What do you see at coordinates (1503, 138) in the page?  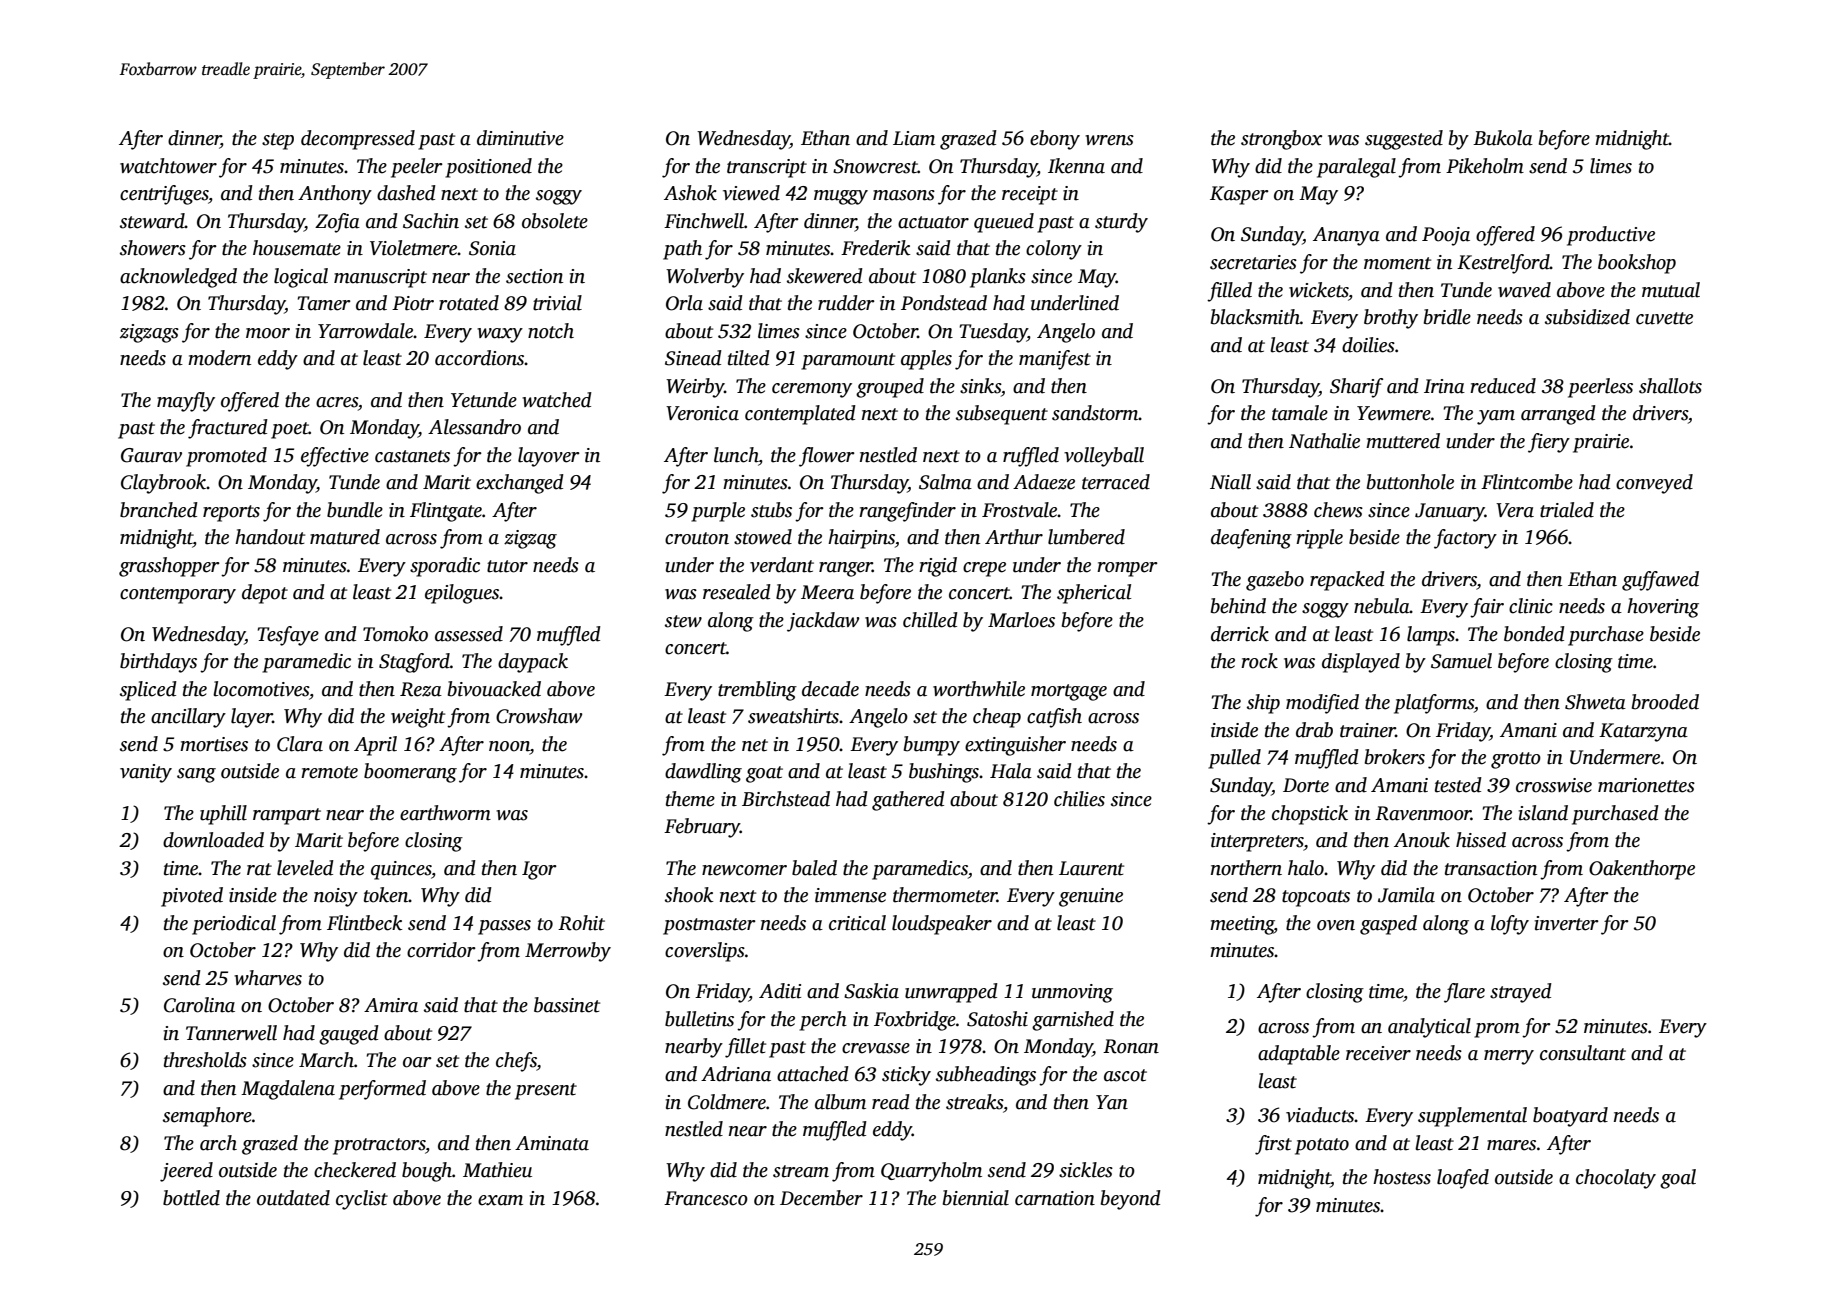 I see `Bukola` at bounding box center [1503, 138].
